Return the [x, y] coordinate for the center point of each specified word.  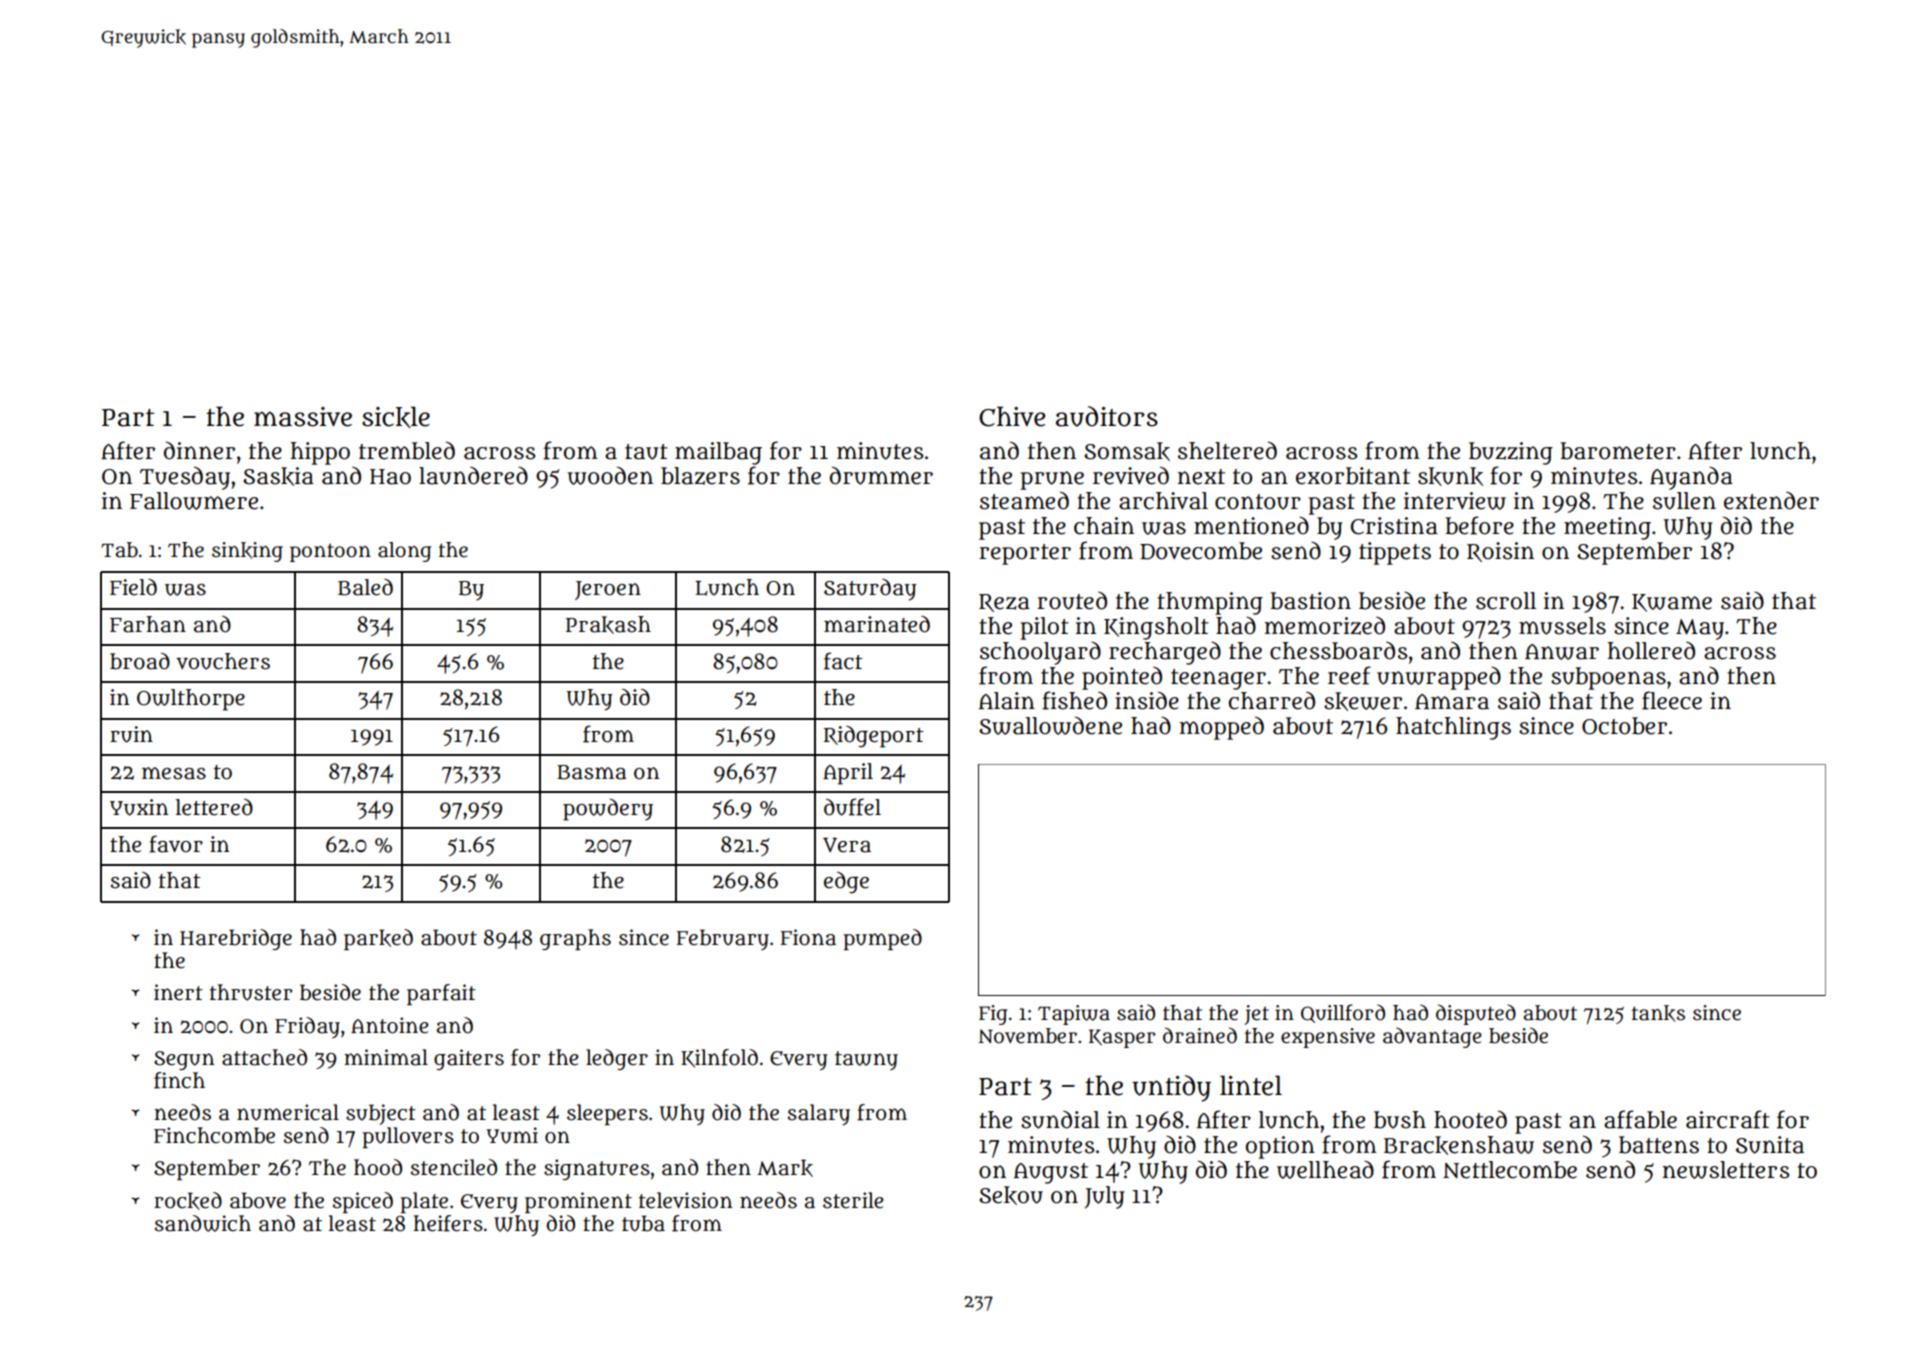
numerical [288, 1112]
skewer [1363, 701]
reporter [1025, 554]
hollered [1651, 650]
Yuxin [139, 807]
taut [646, 452]
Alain [1007, 701]
